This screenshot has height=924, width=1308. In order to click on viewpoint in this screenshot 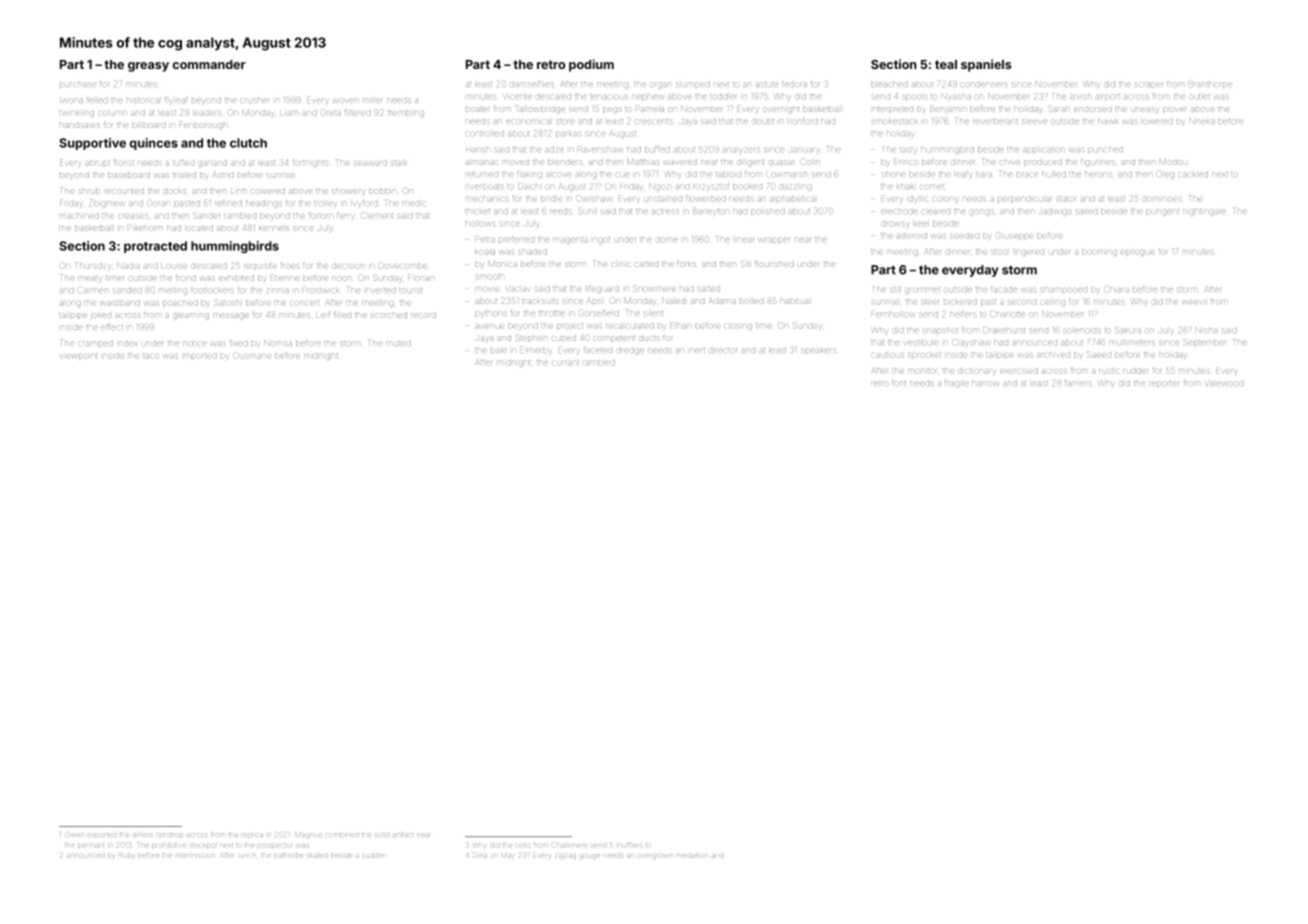, I will do `click(79, 356)`.
